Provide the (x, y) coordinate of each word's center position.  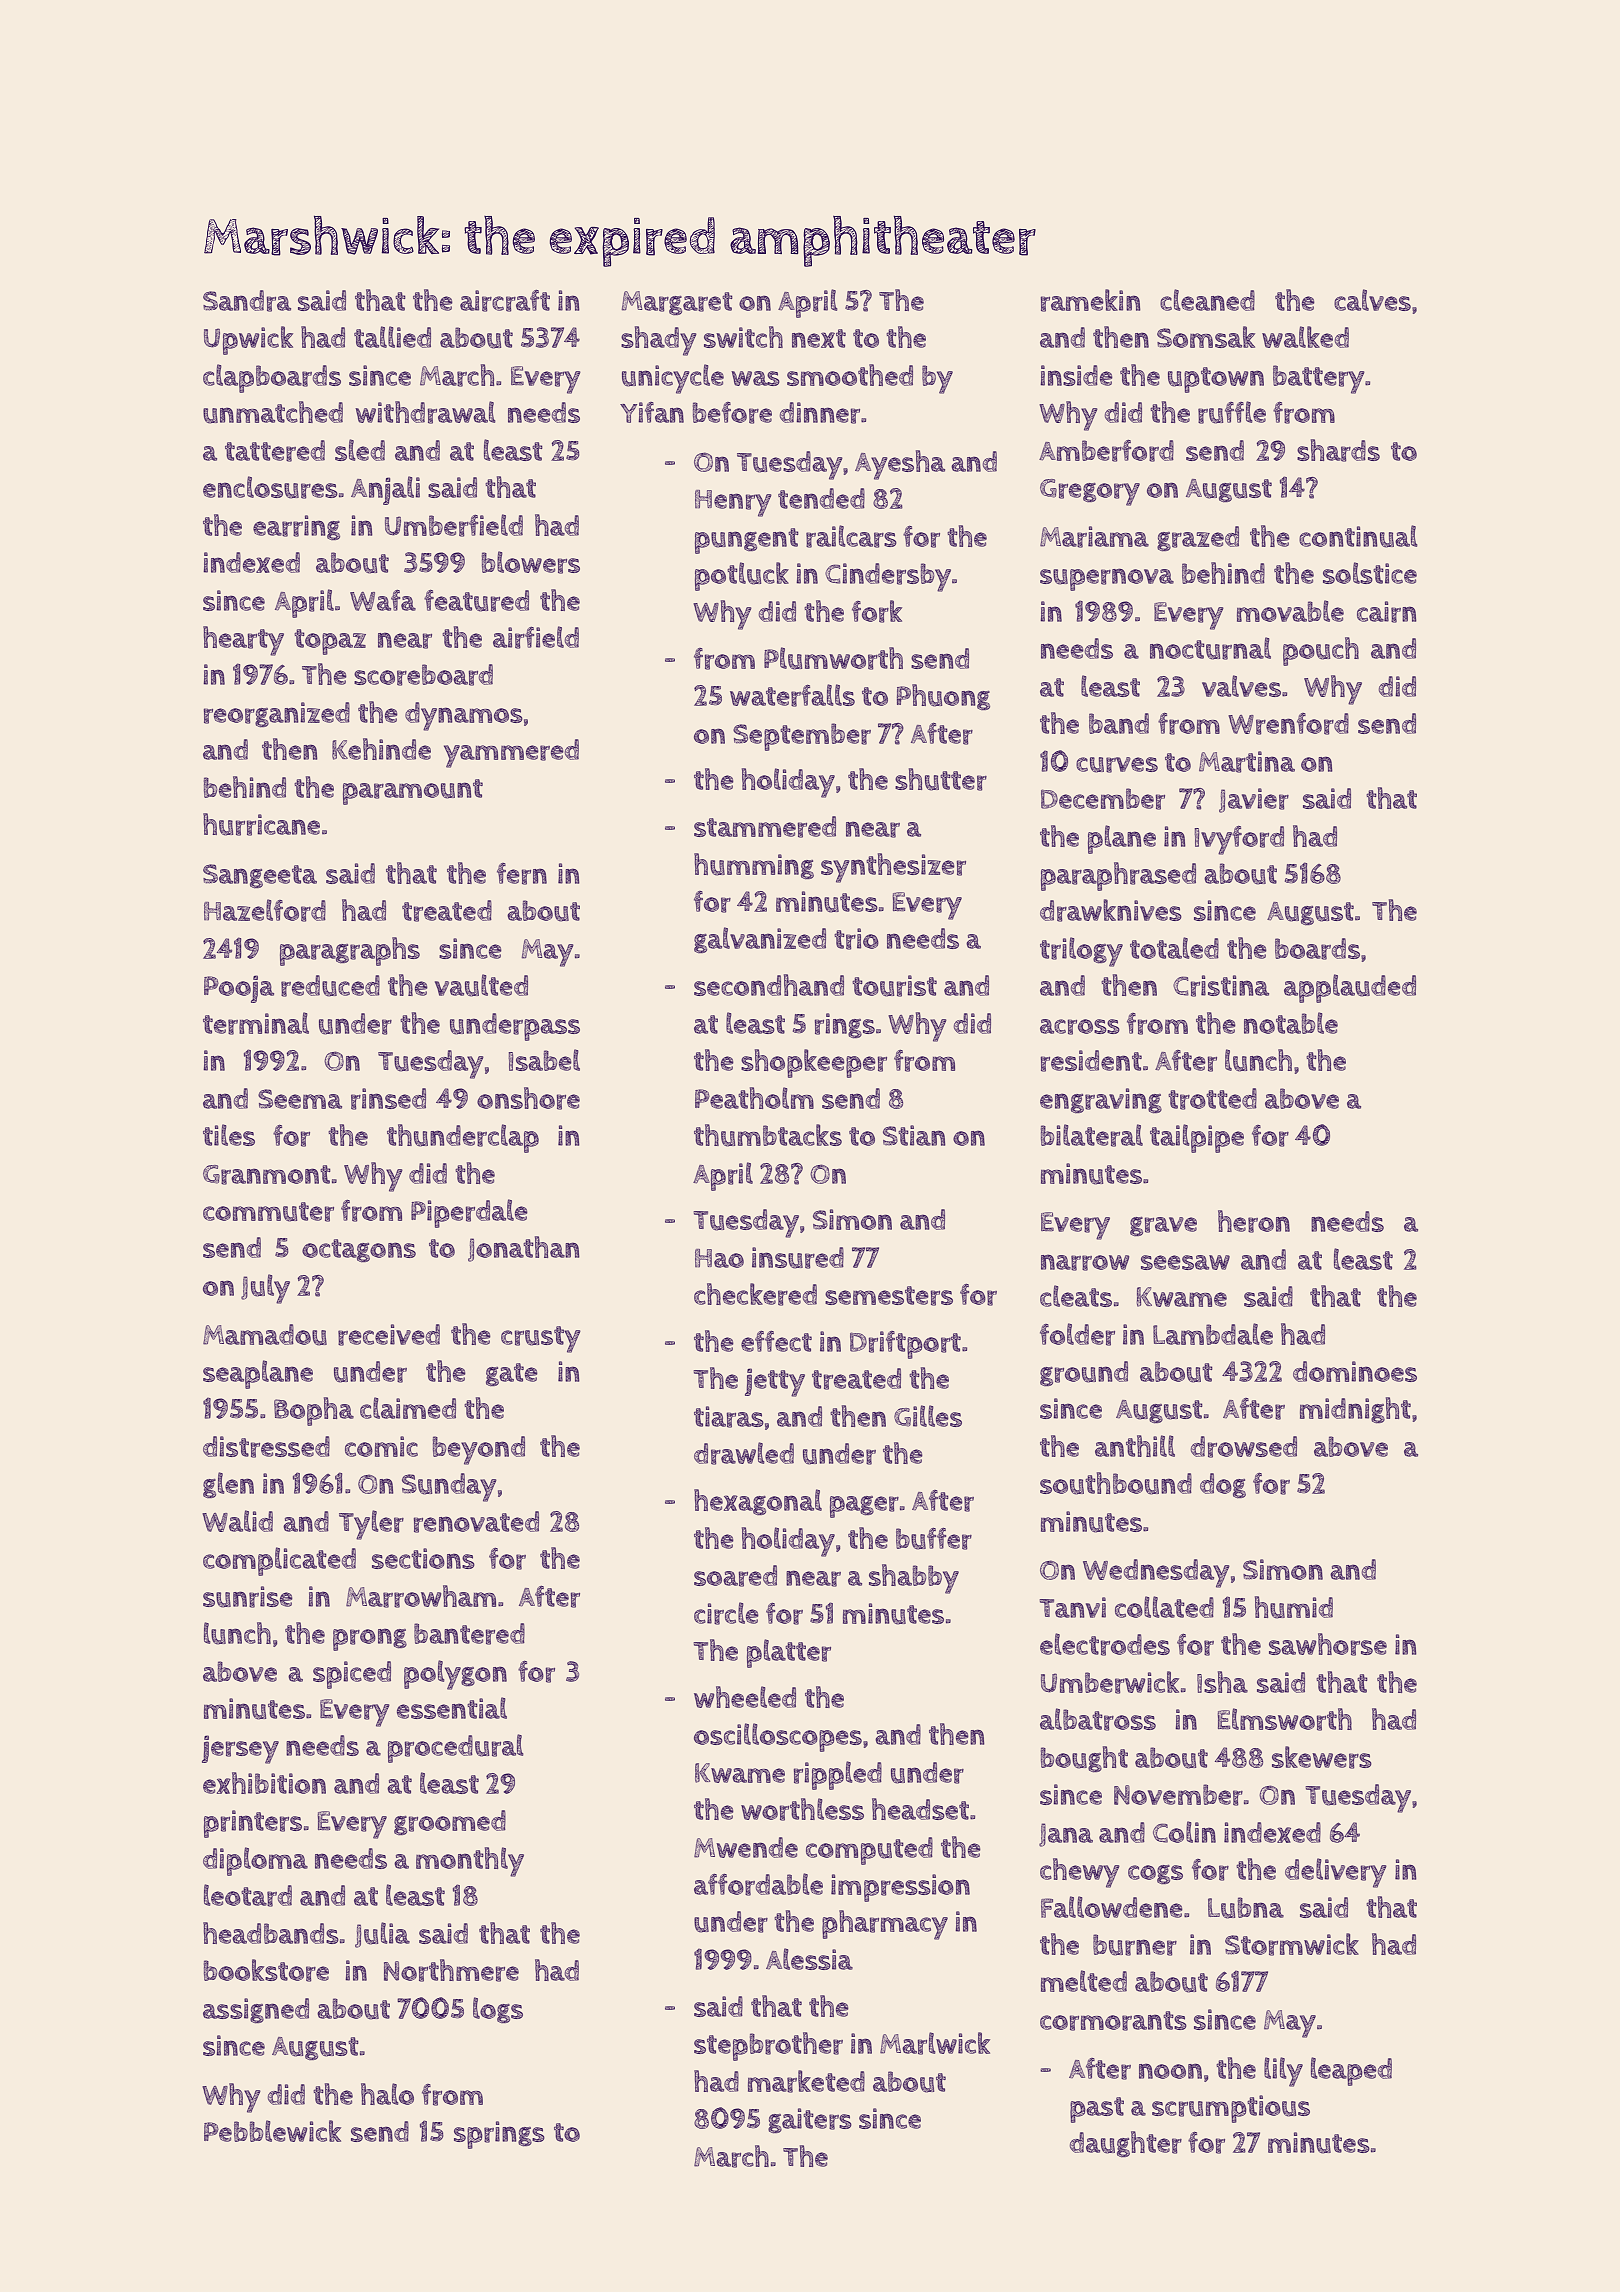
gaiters (810, 2121)
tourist (894, 986)
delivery (1336, 1873)
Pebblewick (272, 2131)
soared (735, 1576)
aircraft (505, 301)
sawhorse (1328, 1644)
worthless (802, 1809)
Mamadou (265, 1335)
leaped (1351, 2071)
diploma (255, 1861)
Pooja (239, 989)
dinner (820, 413)
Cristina (1221, 986)
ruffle (1232, 412)
